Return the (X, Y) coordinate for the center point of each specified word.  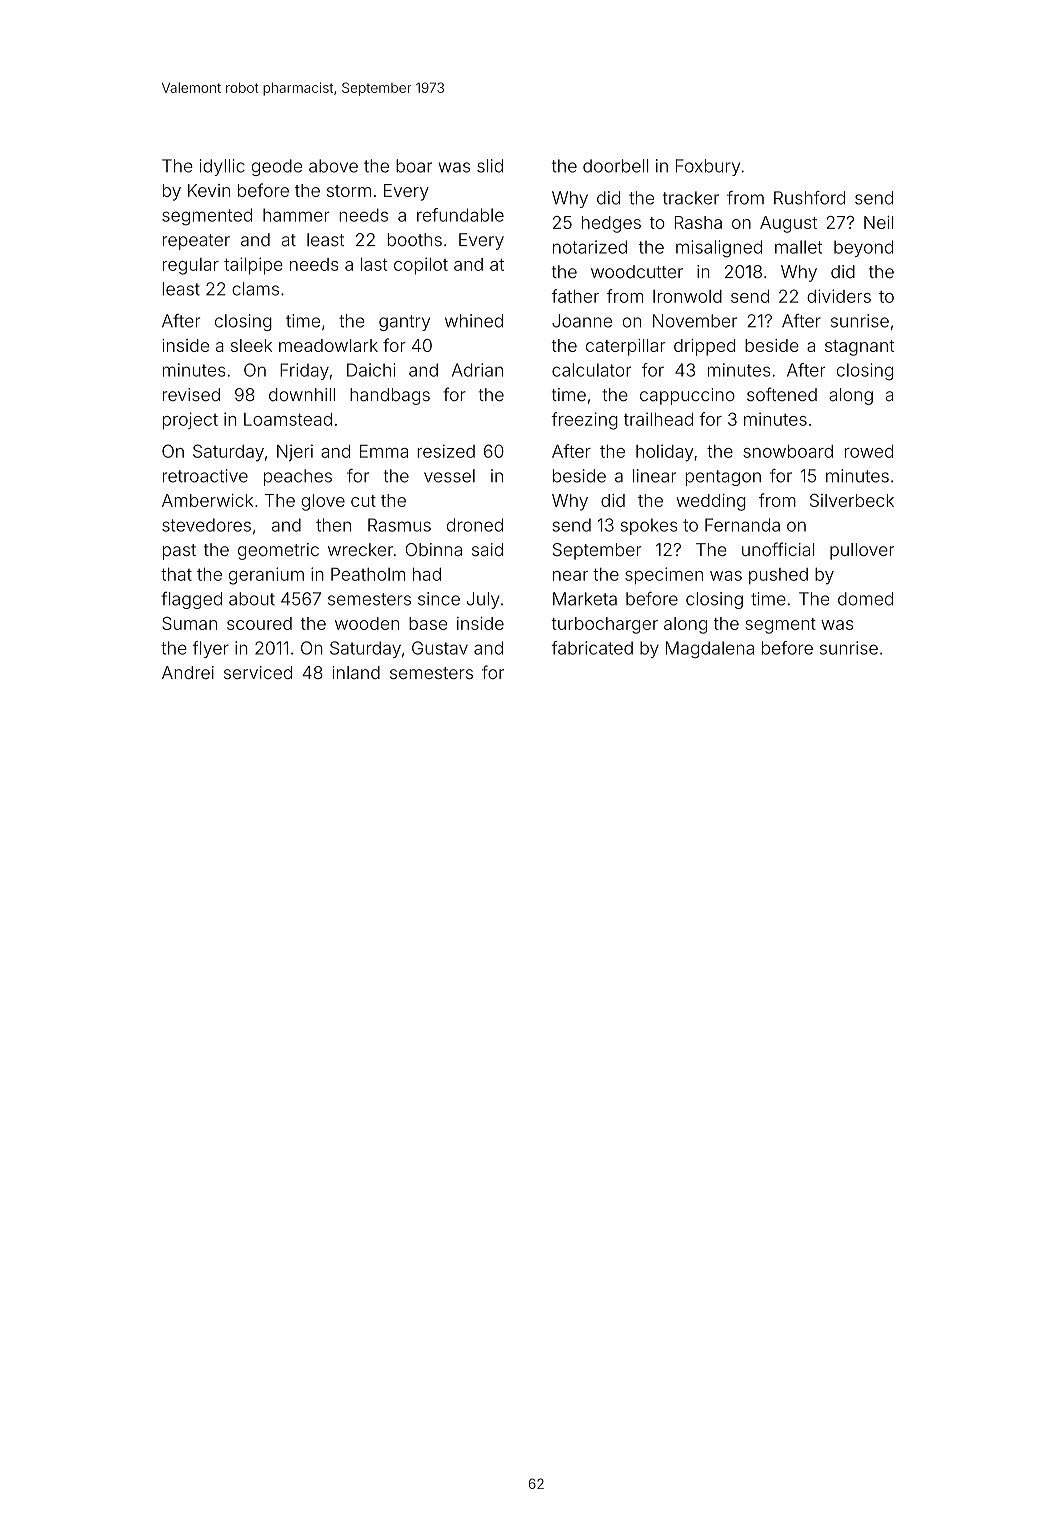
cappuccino (687, 396)
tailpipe (253, 266)
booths (415, 240)
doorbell (616, 166)
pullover (862, 551)
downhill (302, 394)
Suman (189, 623)
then (333, 525)
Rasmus (399, 525)
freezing (584, 421)
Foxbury (708, 167)
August (788, 224)
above (333, 166)
